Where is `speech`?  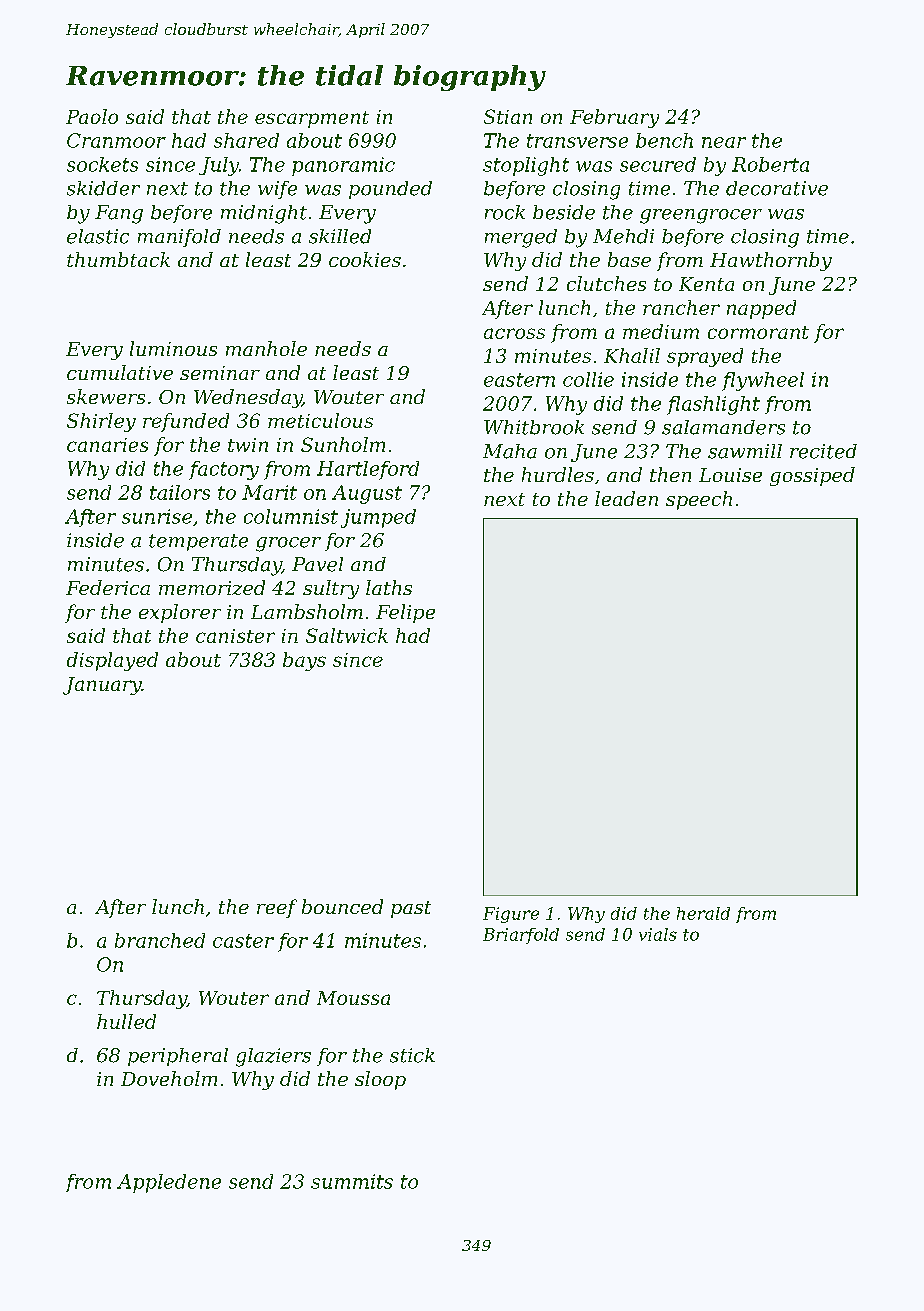
speech is located at coordinates (699, 500).
